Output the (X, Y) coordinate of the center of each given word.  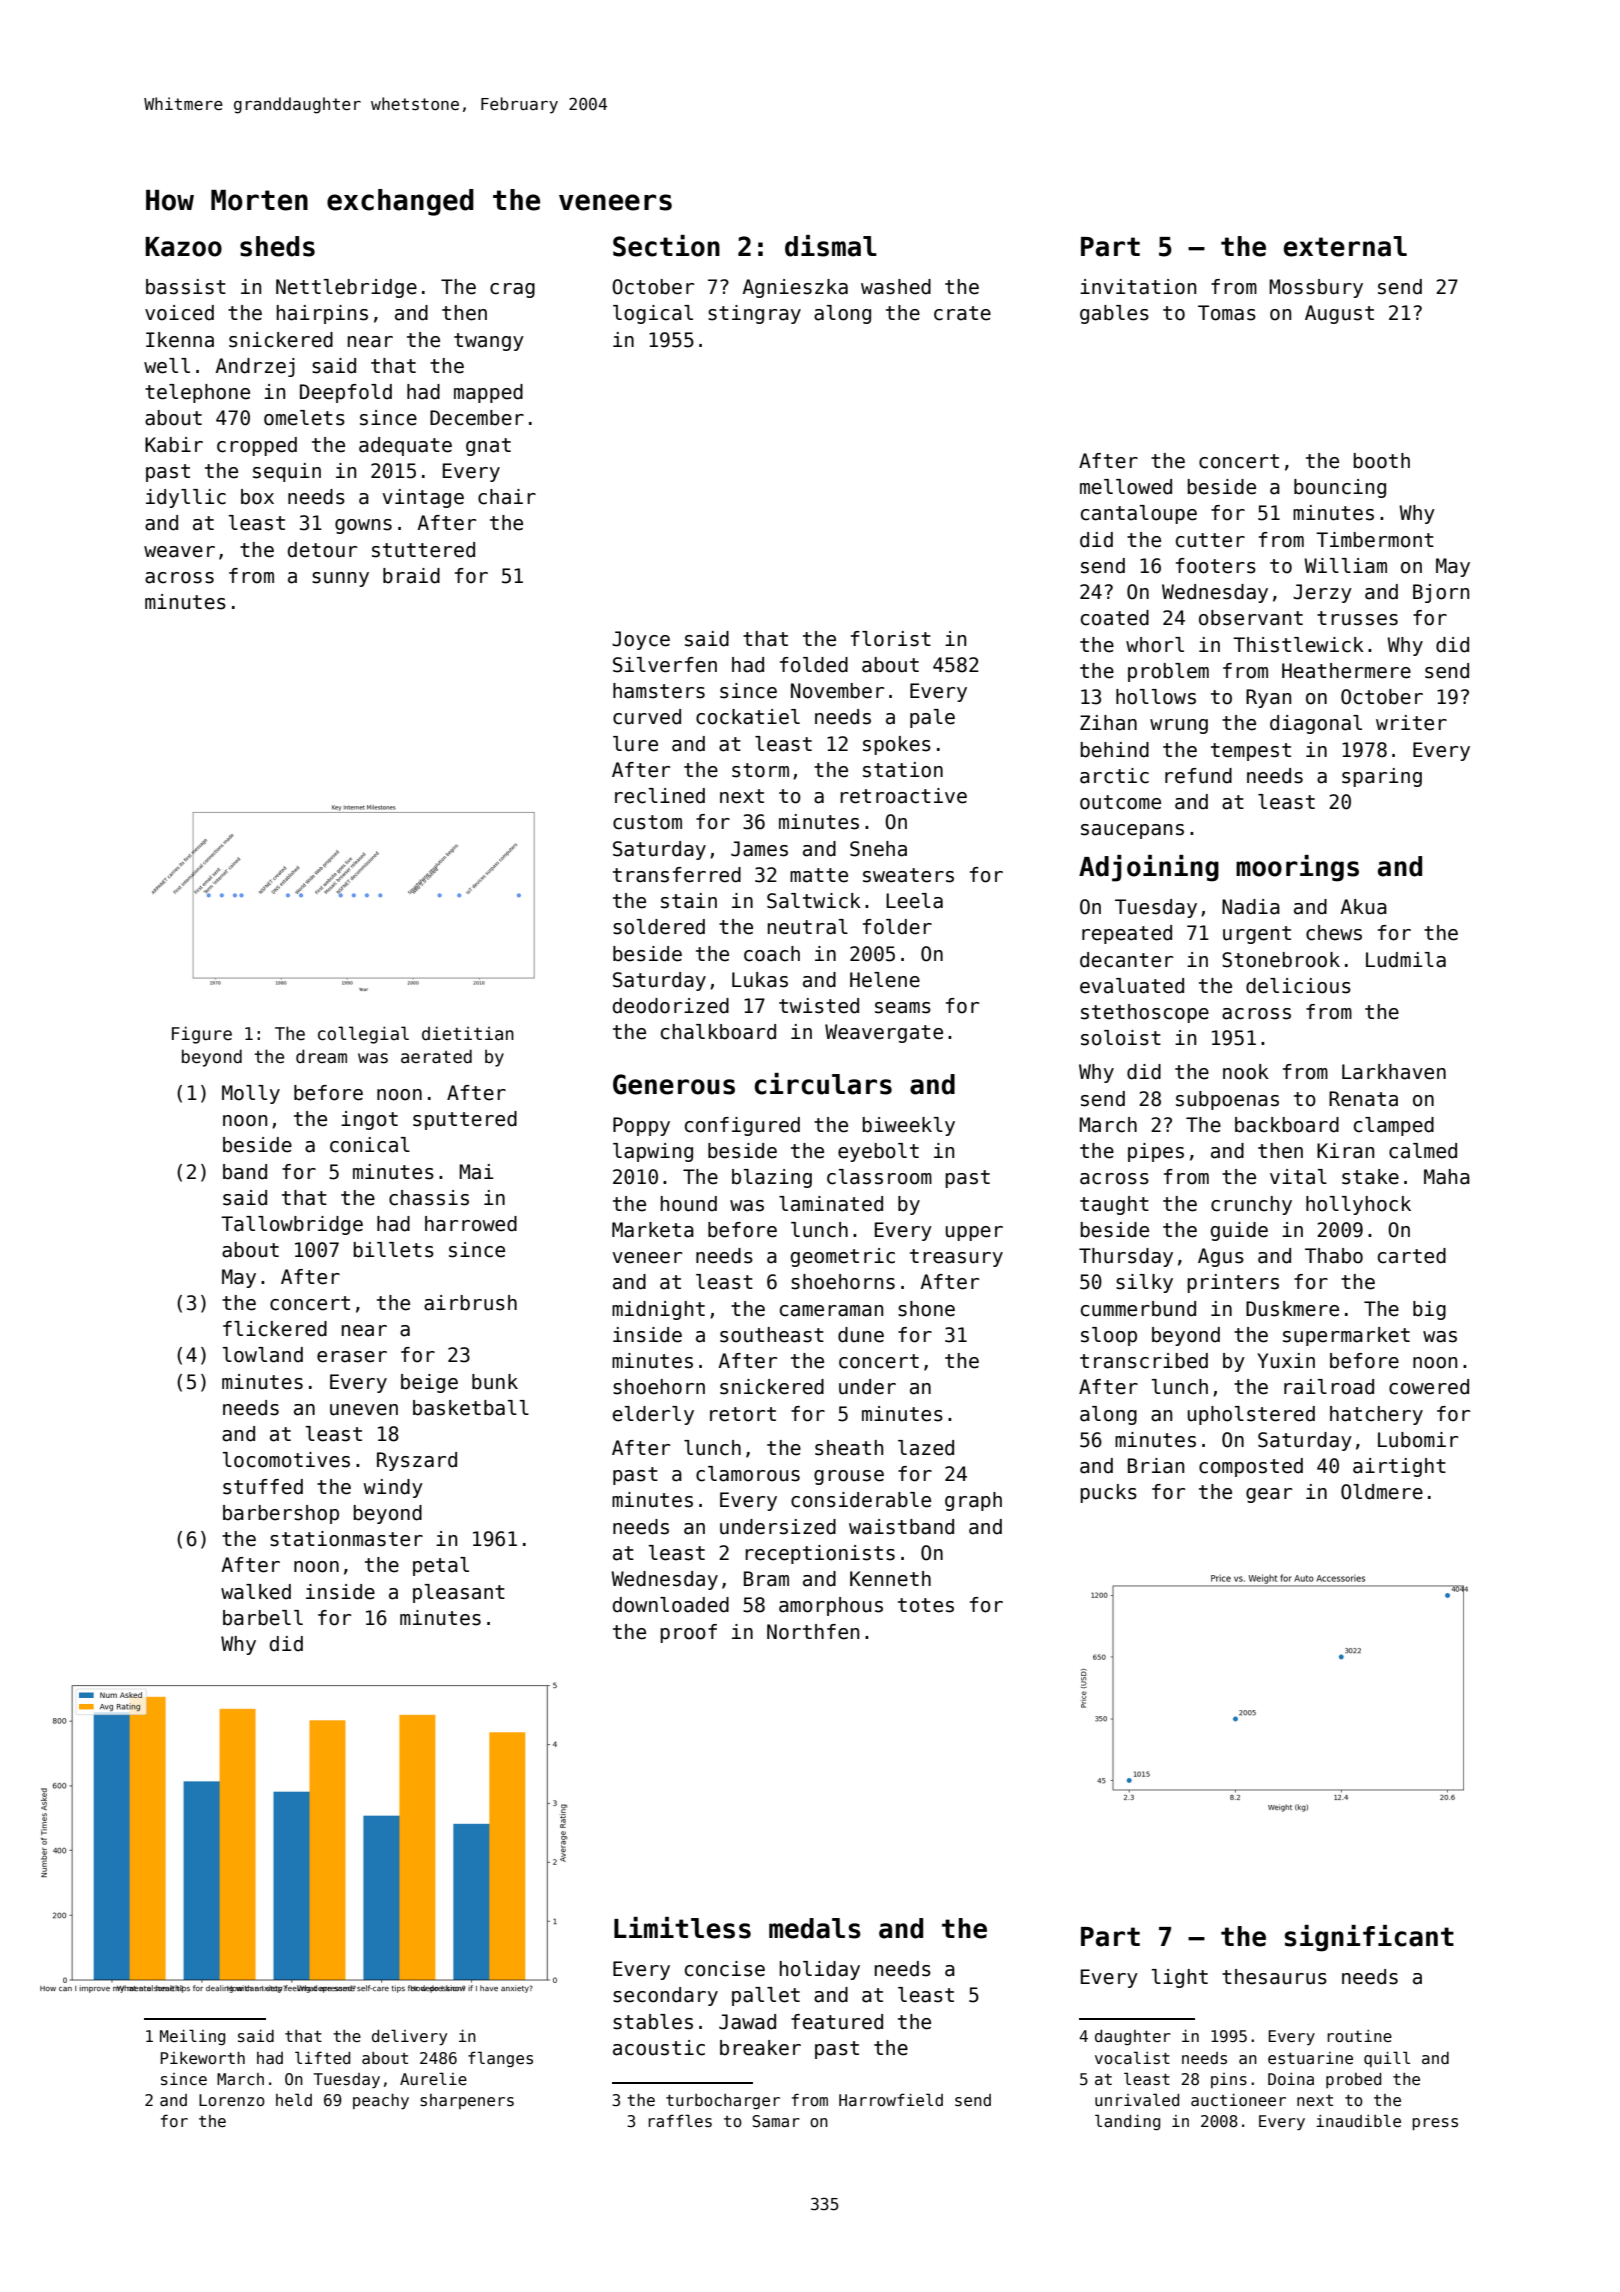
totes (926, 1605)
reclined (660, 796)
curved (647, 717)
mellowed (1126, 487)
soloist (1121, 1038)
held (294, 2099)
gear (1269, 1495)
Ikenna (180, 340)
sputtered (465, 1120)
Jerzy (1322, 593)
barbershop (281, 1514)
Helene (885, 980)
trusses (1357, 618)
